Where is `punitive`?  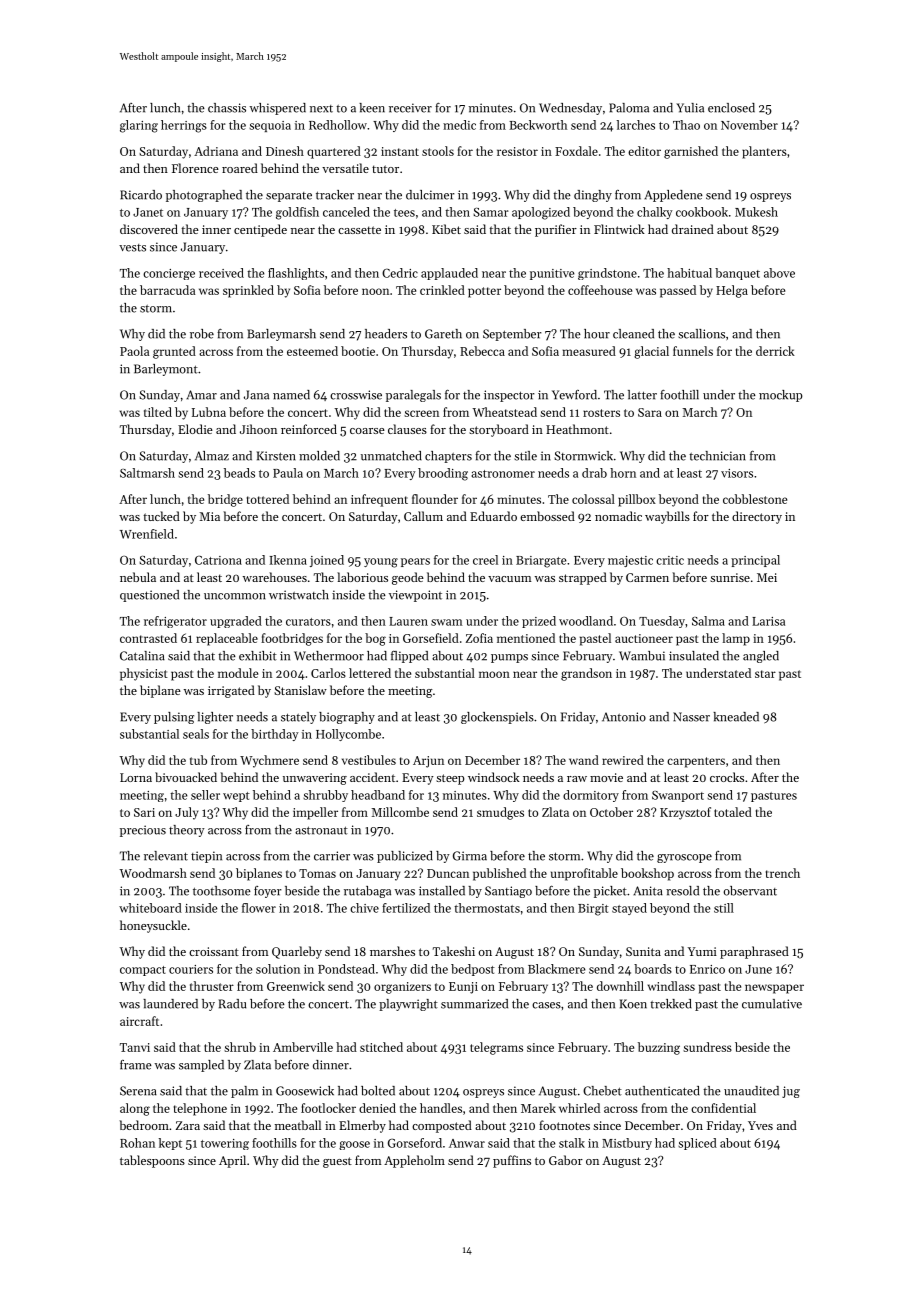
punitive is located at coordinates (552, 274).
